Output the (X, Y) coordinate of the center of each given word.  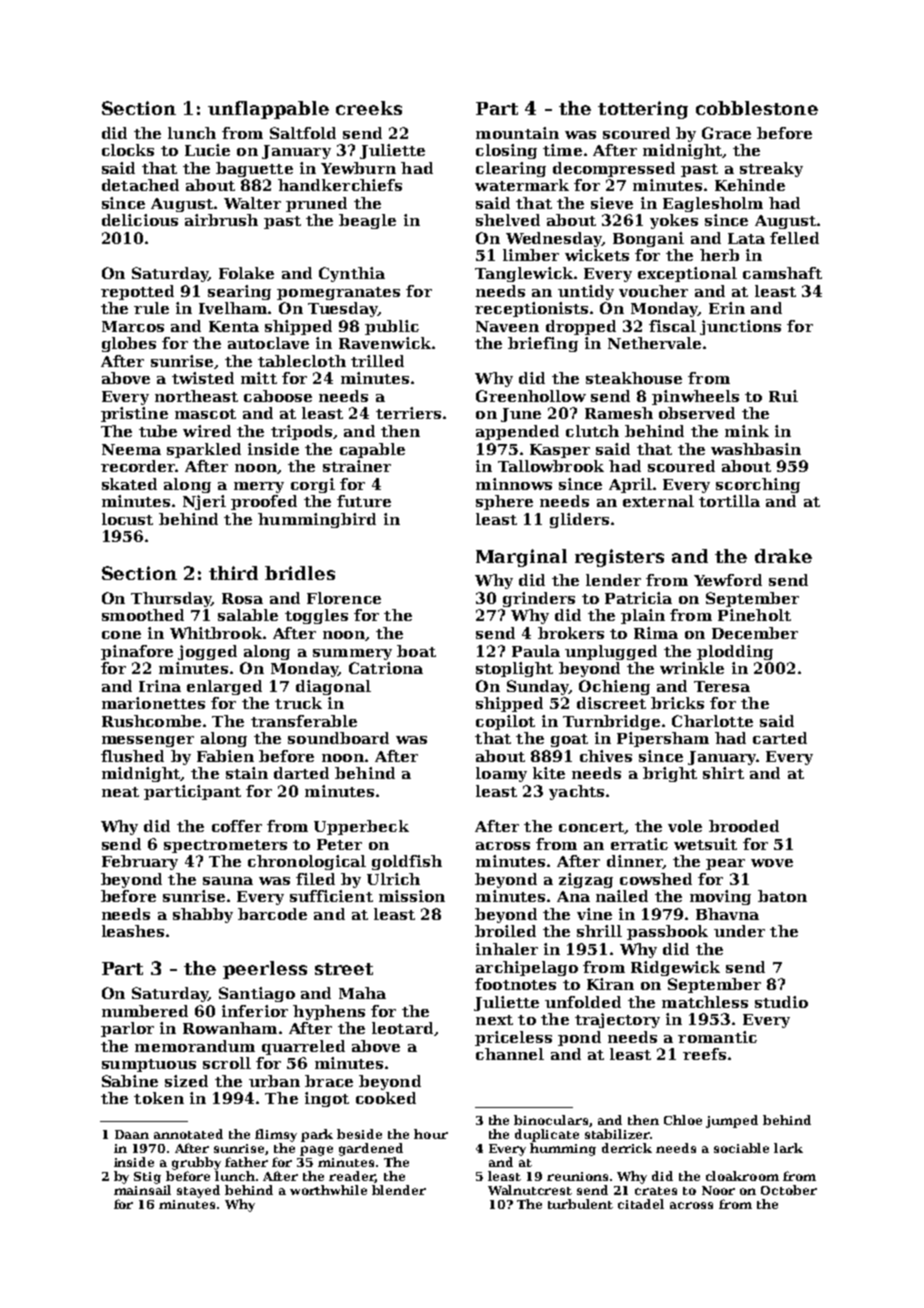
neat (120, 792)
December (755, 633)
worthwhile (328, 1190)
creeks (369, 108)
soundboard (338, 738)
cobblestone (757, 108)
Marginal (521, 558)
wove (772, 863)
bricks (677, 703)
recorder (138, 466)
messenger (148, 741)
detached (140, 185)
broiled (505, 931)
